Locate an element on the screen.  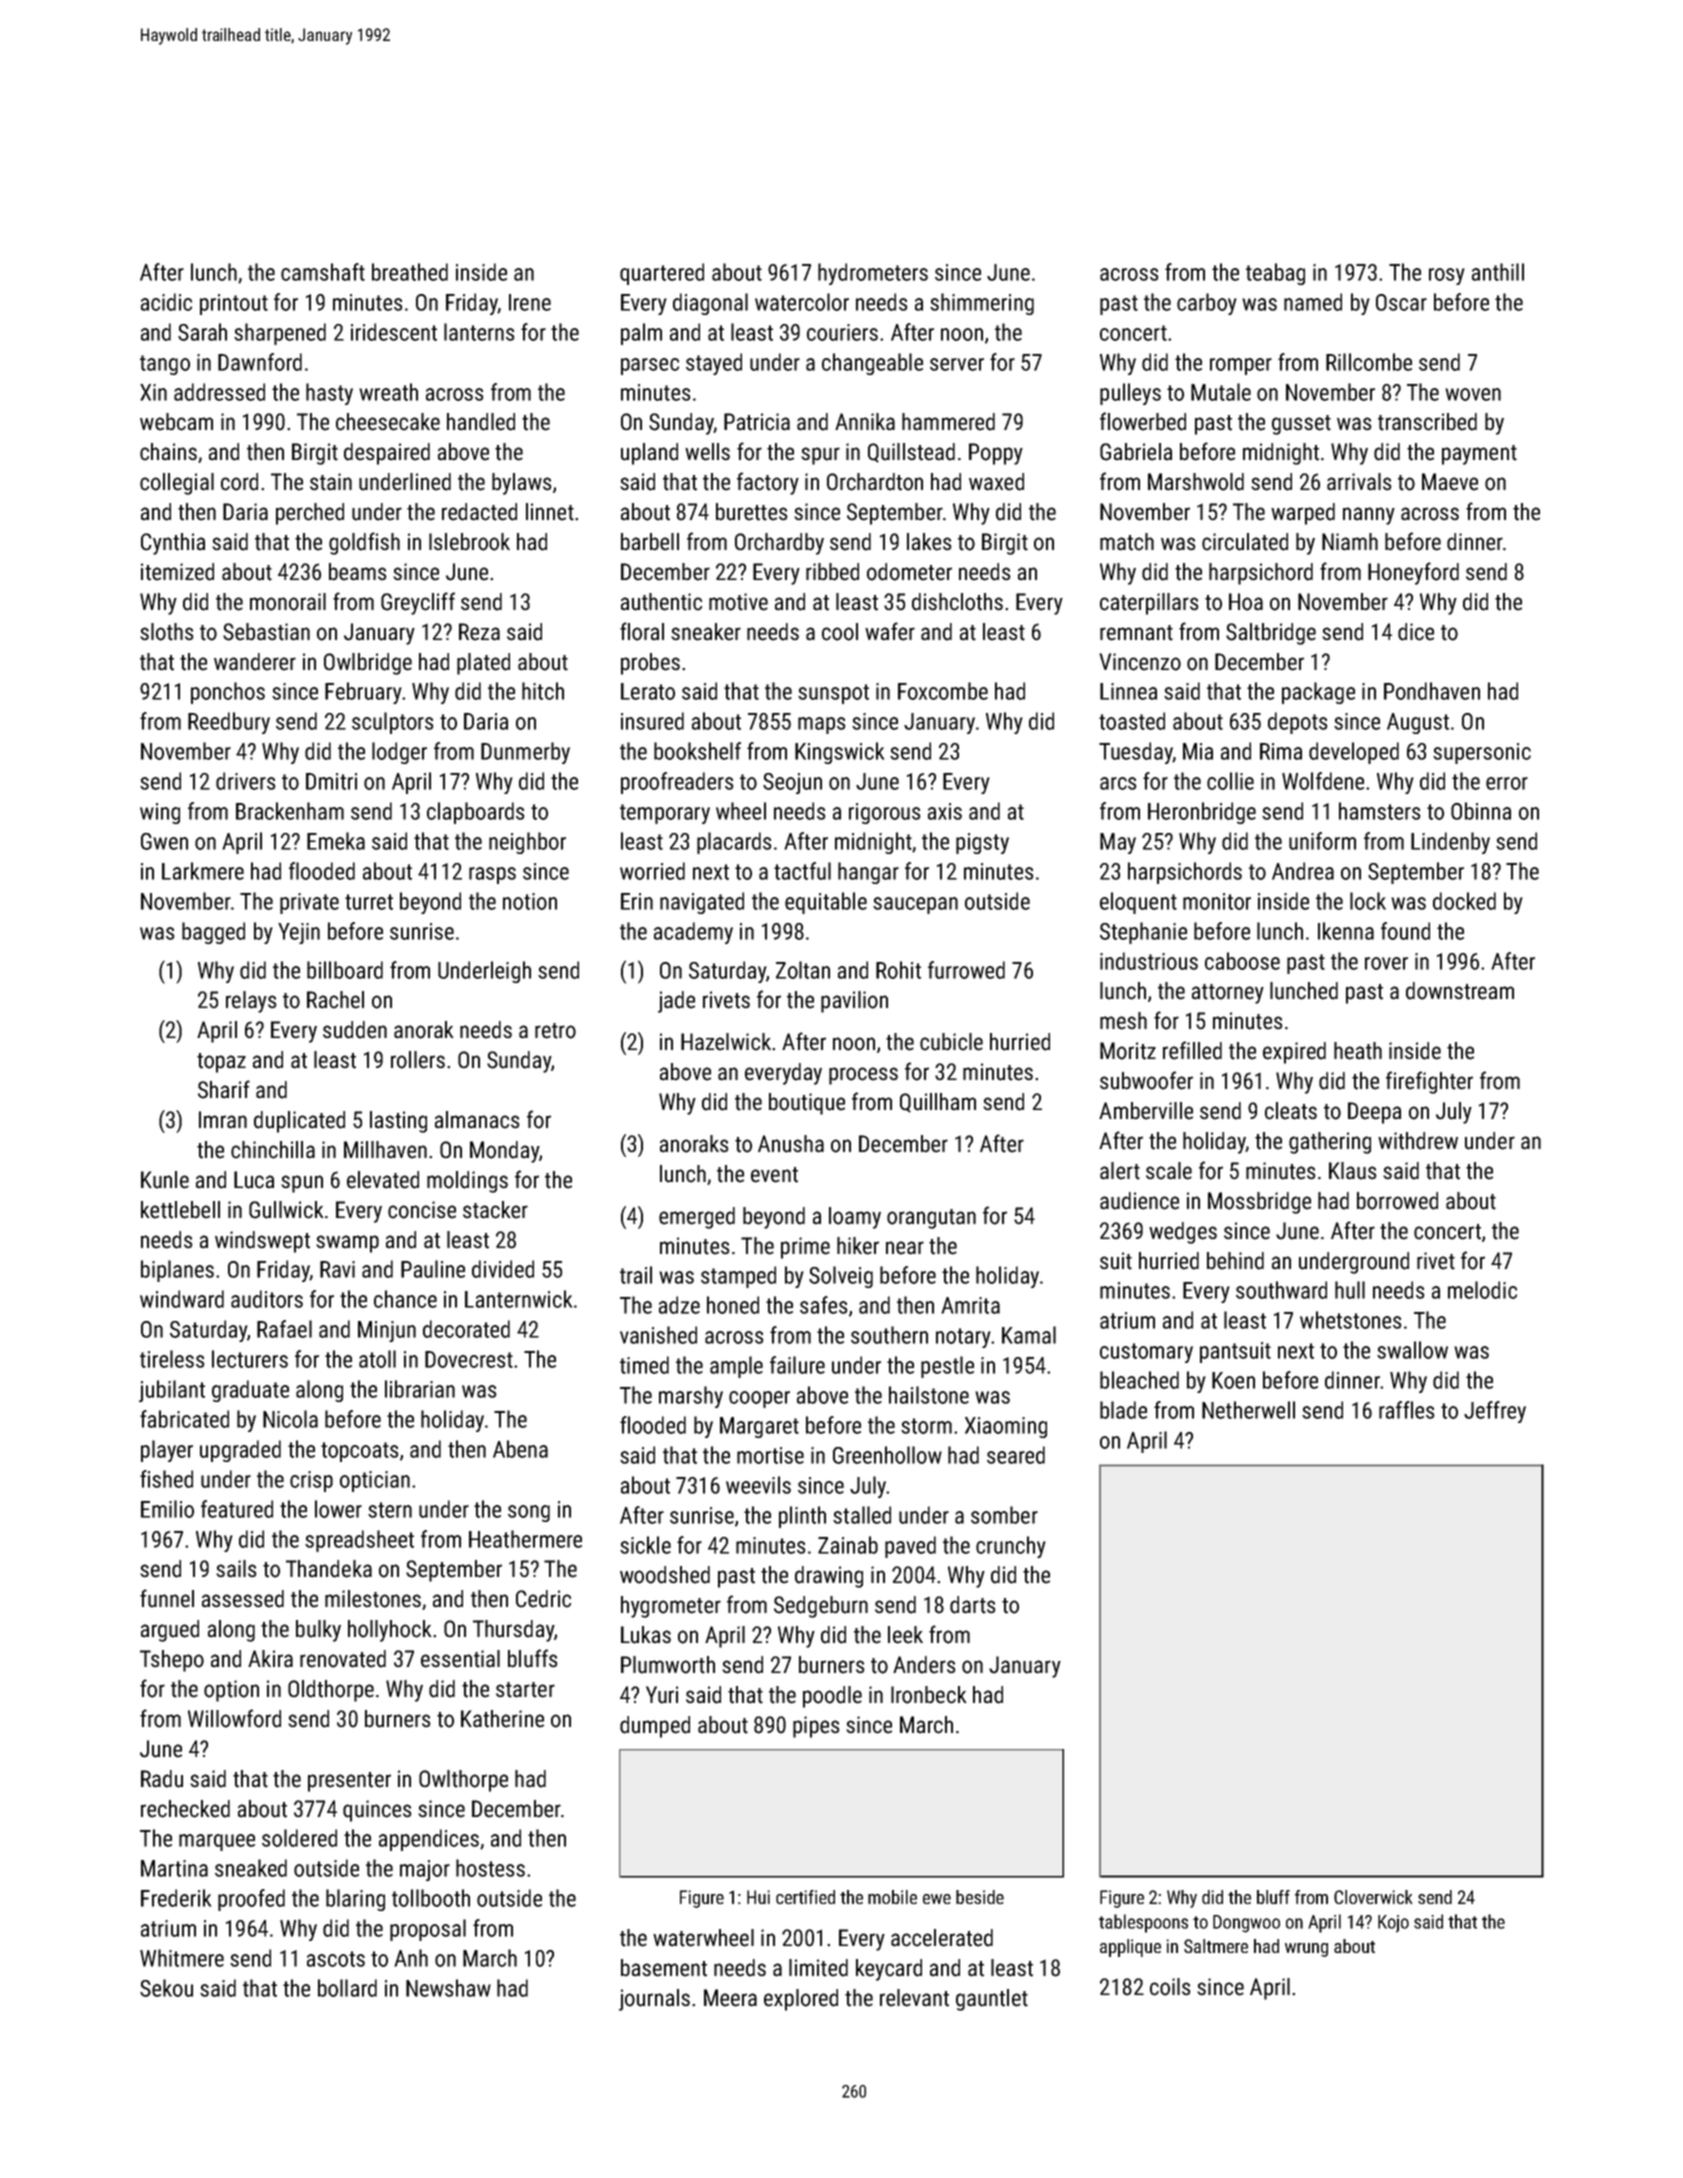
breathed is located at coordinates (410, 272).
